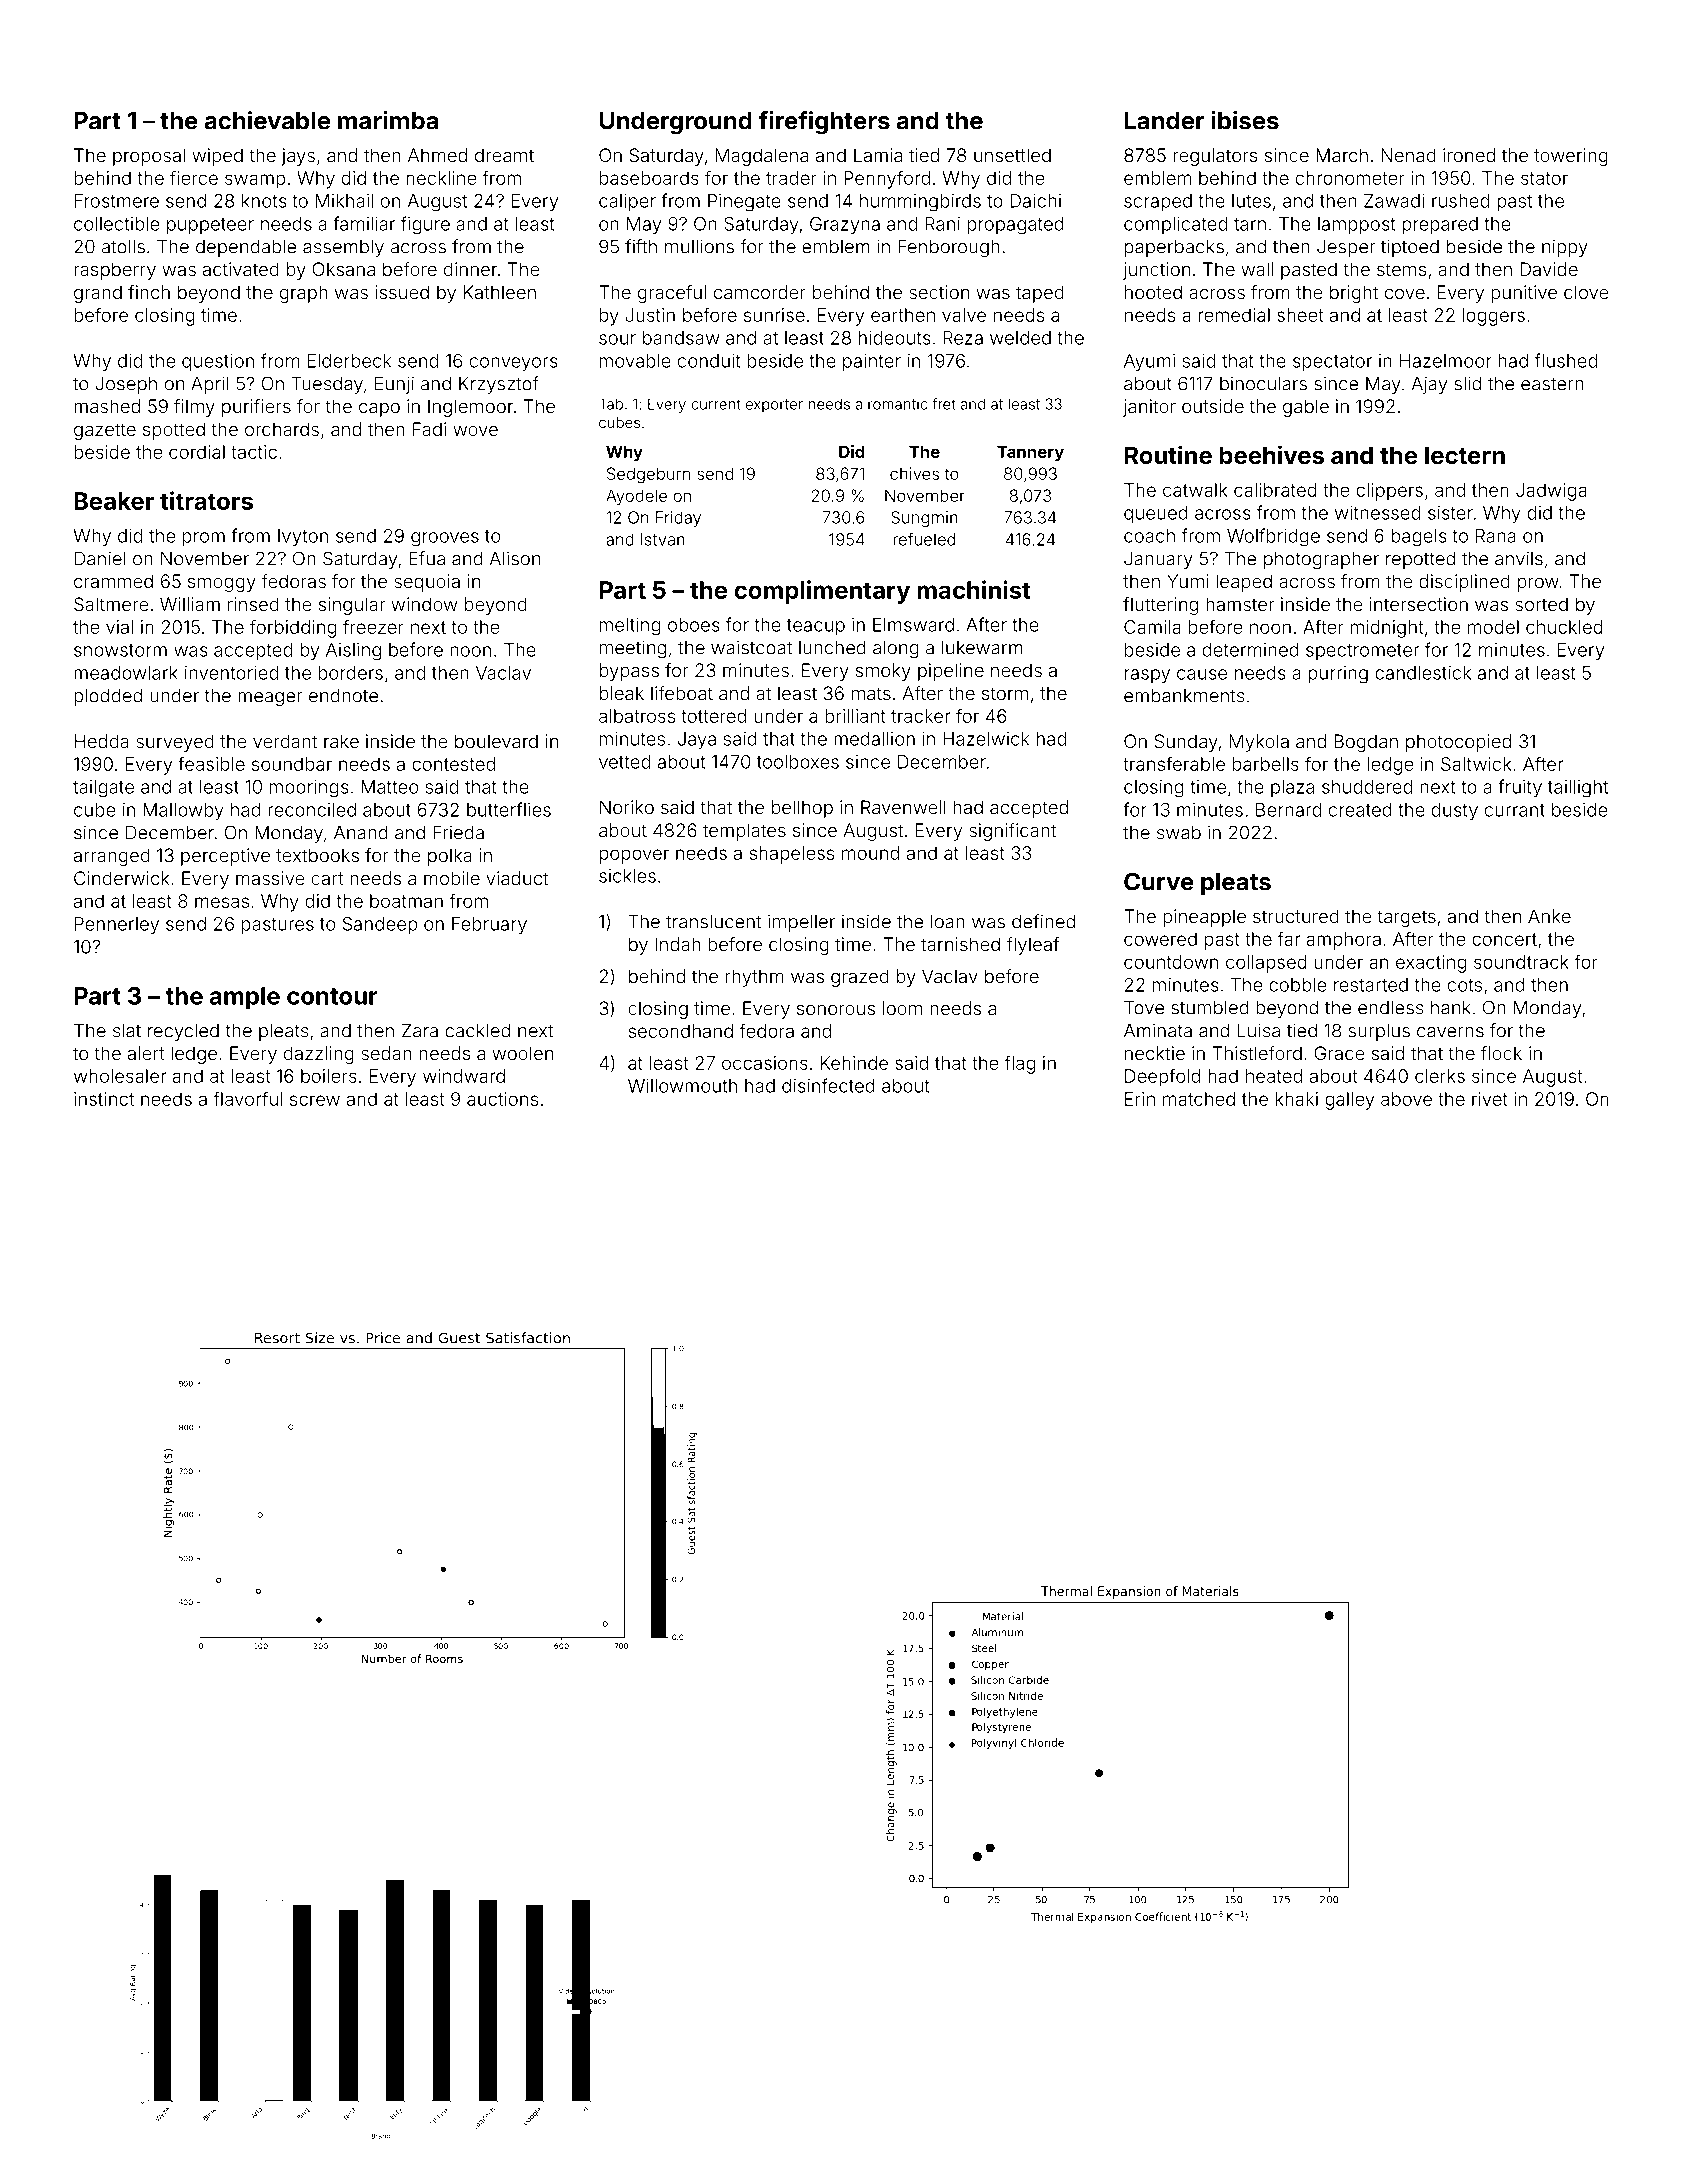 The width and height of the image is (1683, 2178). Describe the element at coordinates (267, 120) in the image. I see `achievable` at that location.
